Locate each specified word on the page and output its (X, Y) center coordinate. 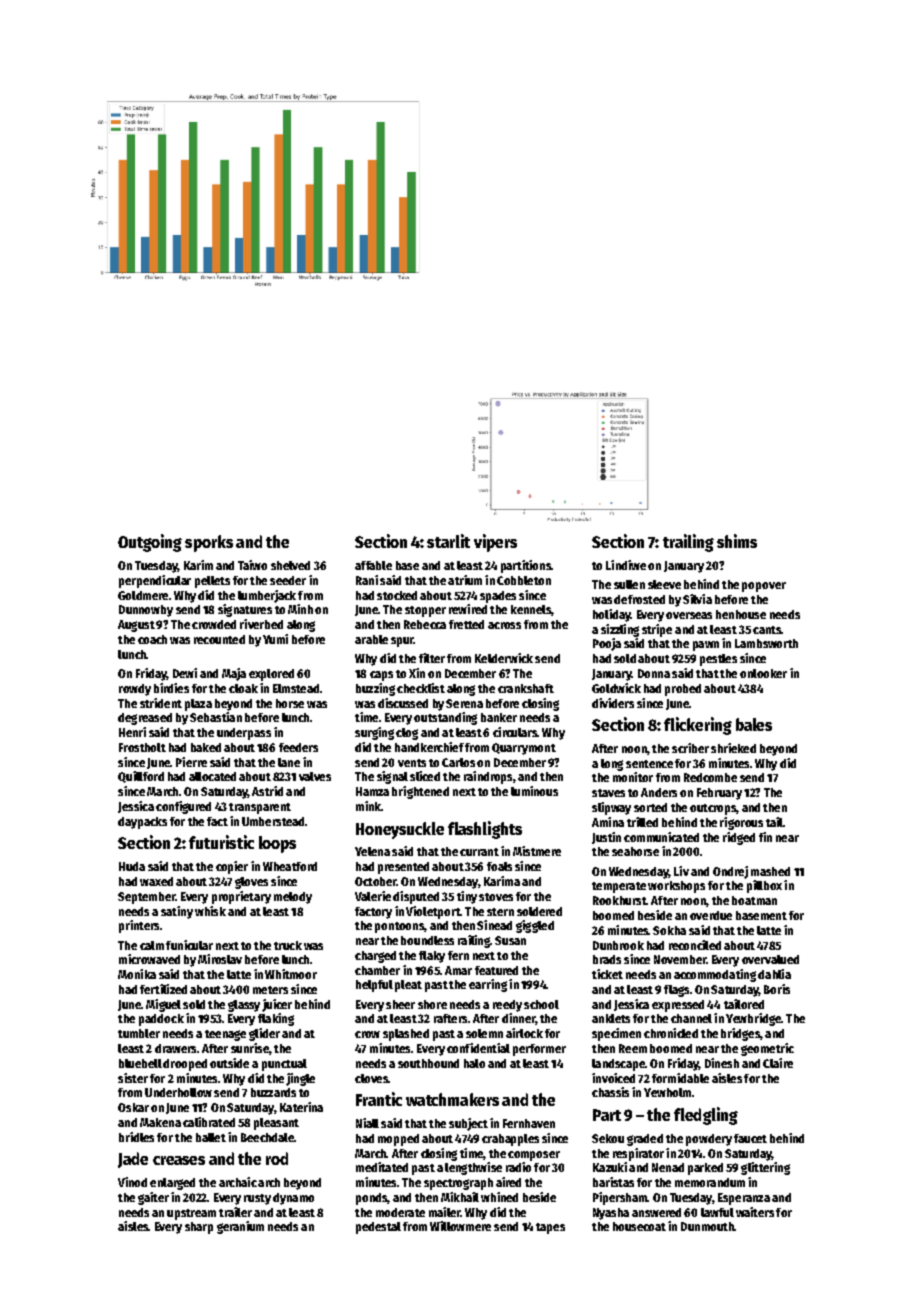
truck (288, 945)
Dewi (185, 673)
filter (432, 658)
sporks (209, 543)
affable (373, 565)
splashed (406, 1035)
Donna (654, 673)
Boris (777, 989)
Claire (778, 1063)
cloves (371, 1078)
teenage (225, 1035)
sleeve (664, 584)
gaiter (153, 1198)
